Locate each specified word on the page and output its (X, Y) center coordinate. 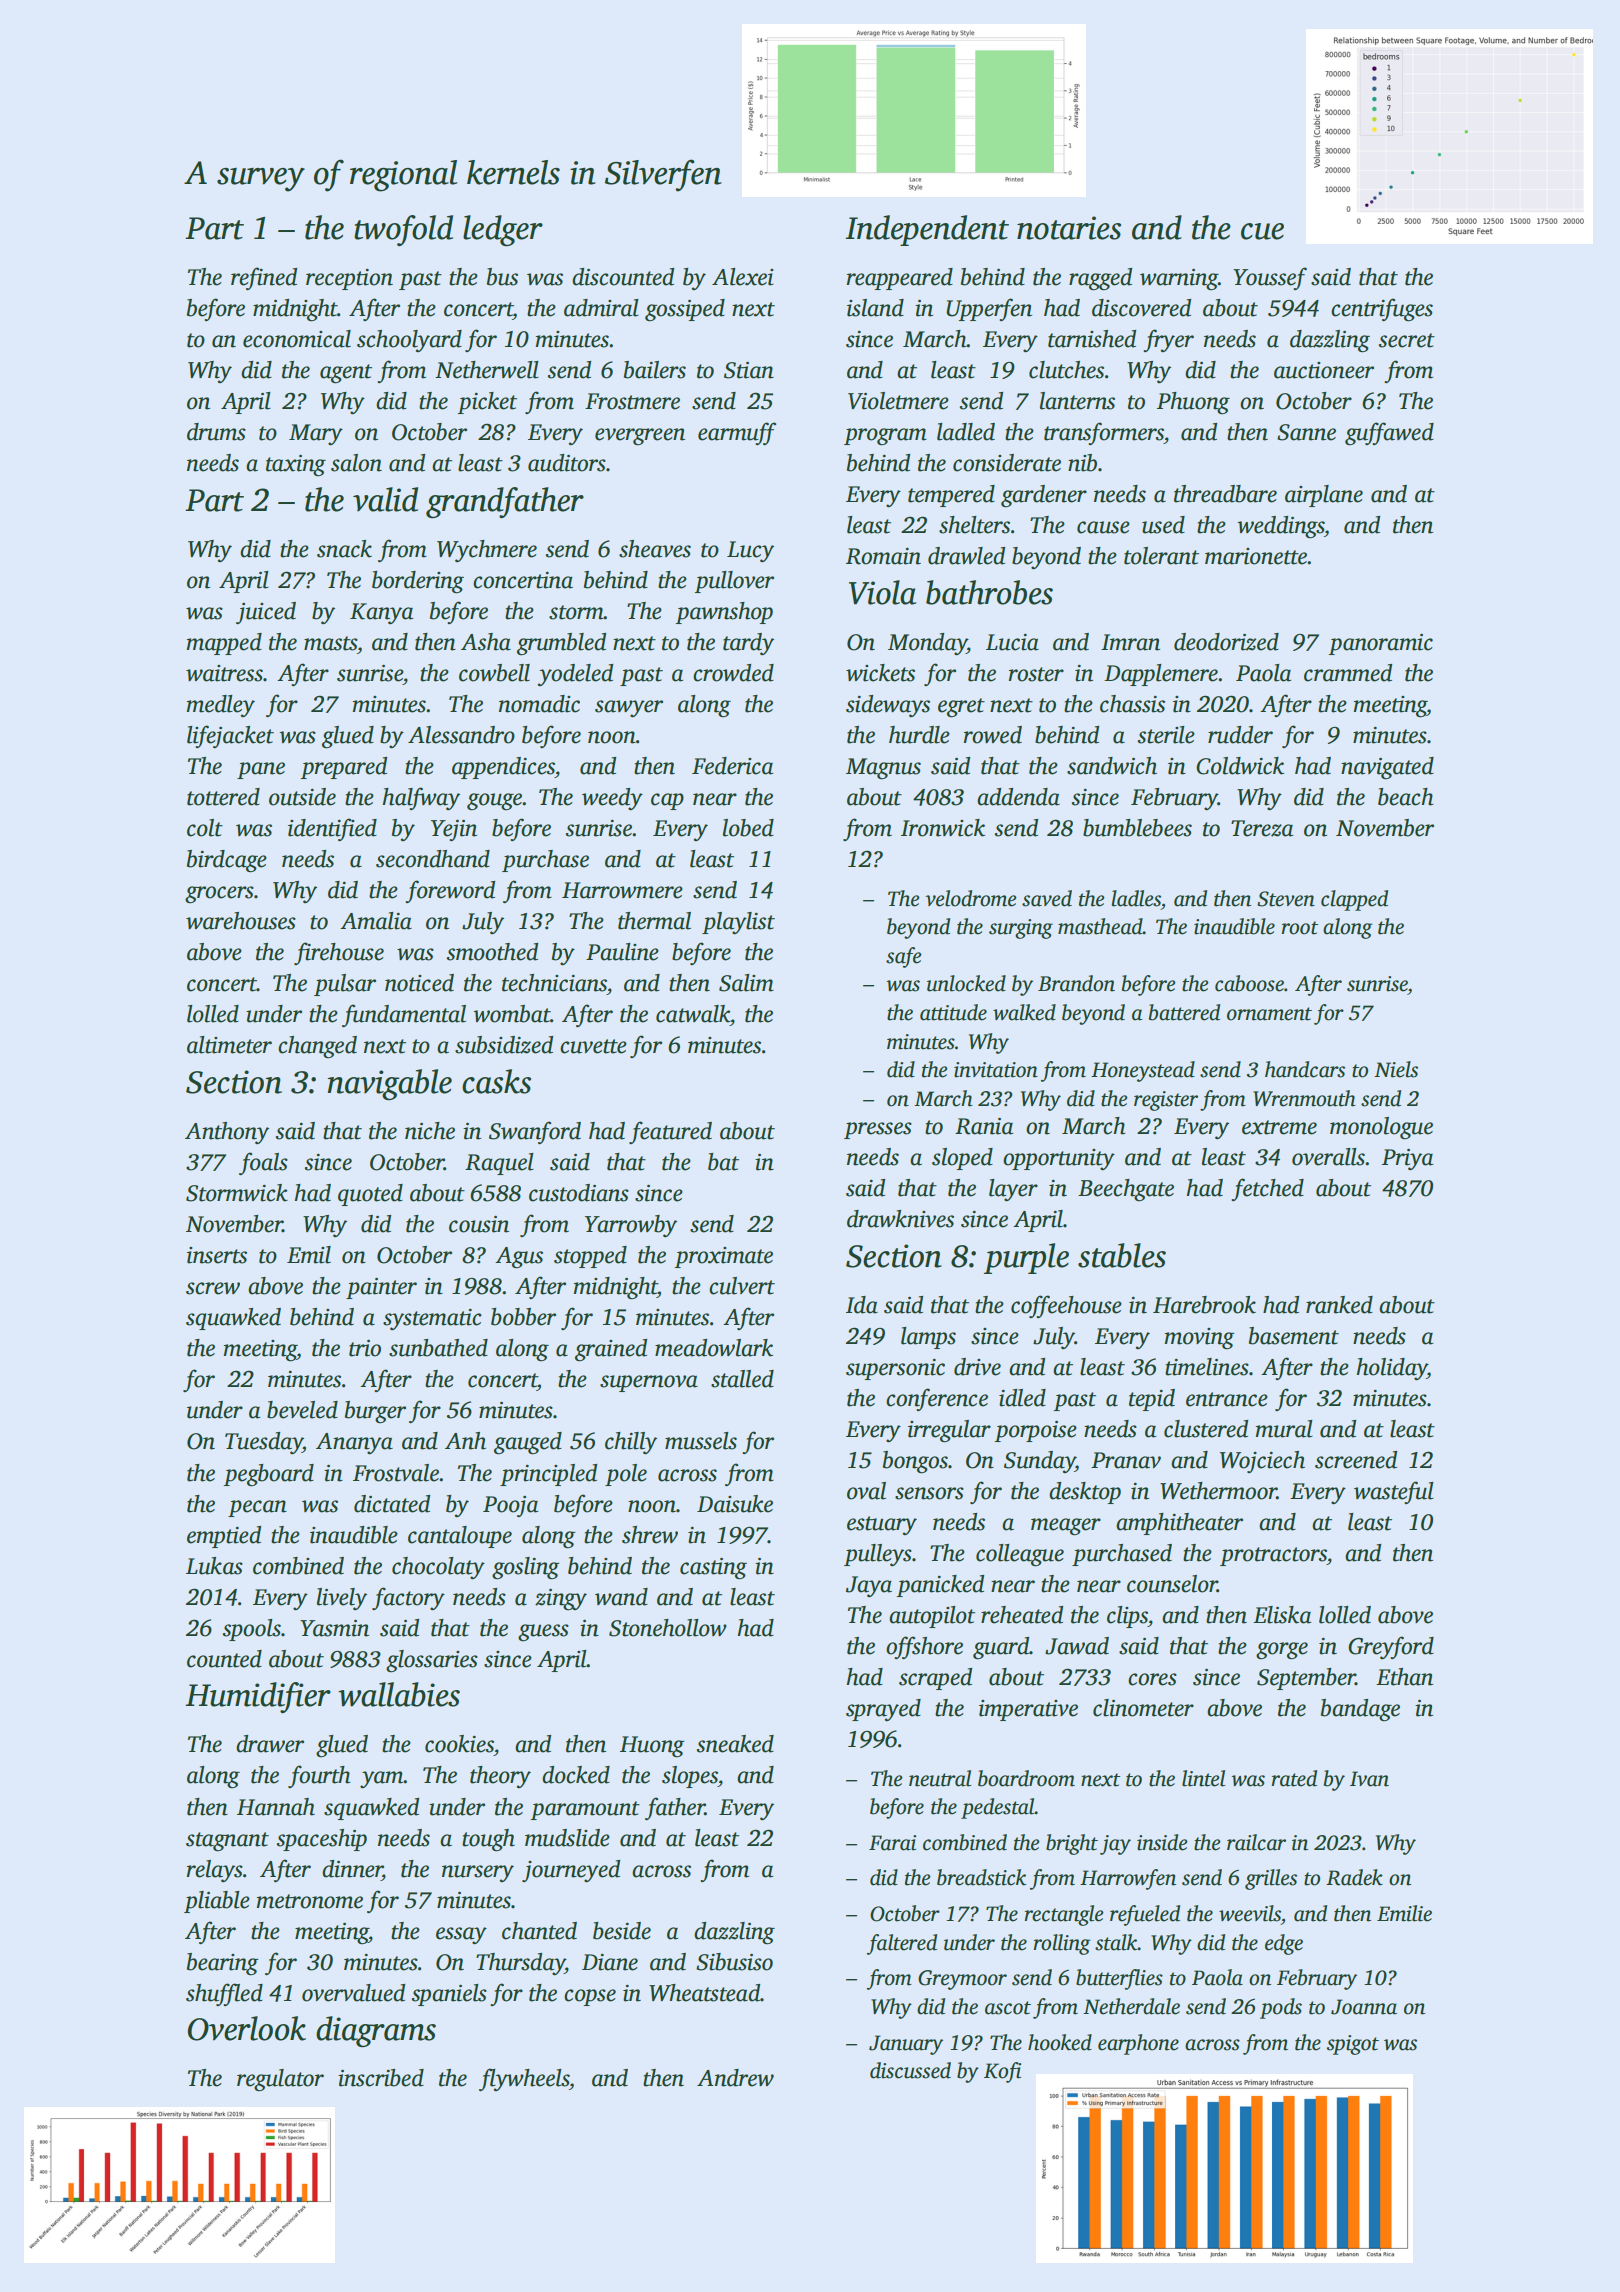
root (1299, 928)
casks (496, 1081)
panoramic (1380, 644)
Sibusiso (734, 1962)
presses (878, 1130)
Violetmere (898, 401)
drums (216, 432)
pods (1281, 2008)
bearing (223, 1964)
